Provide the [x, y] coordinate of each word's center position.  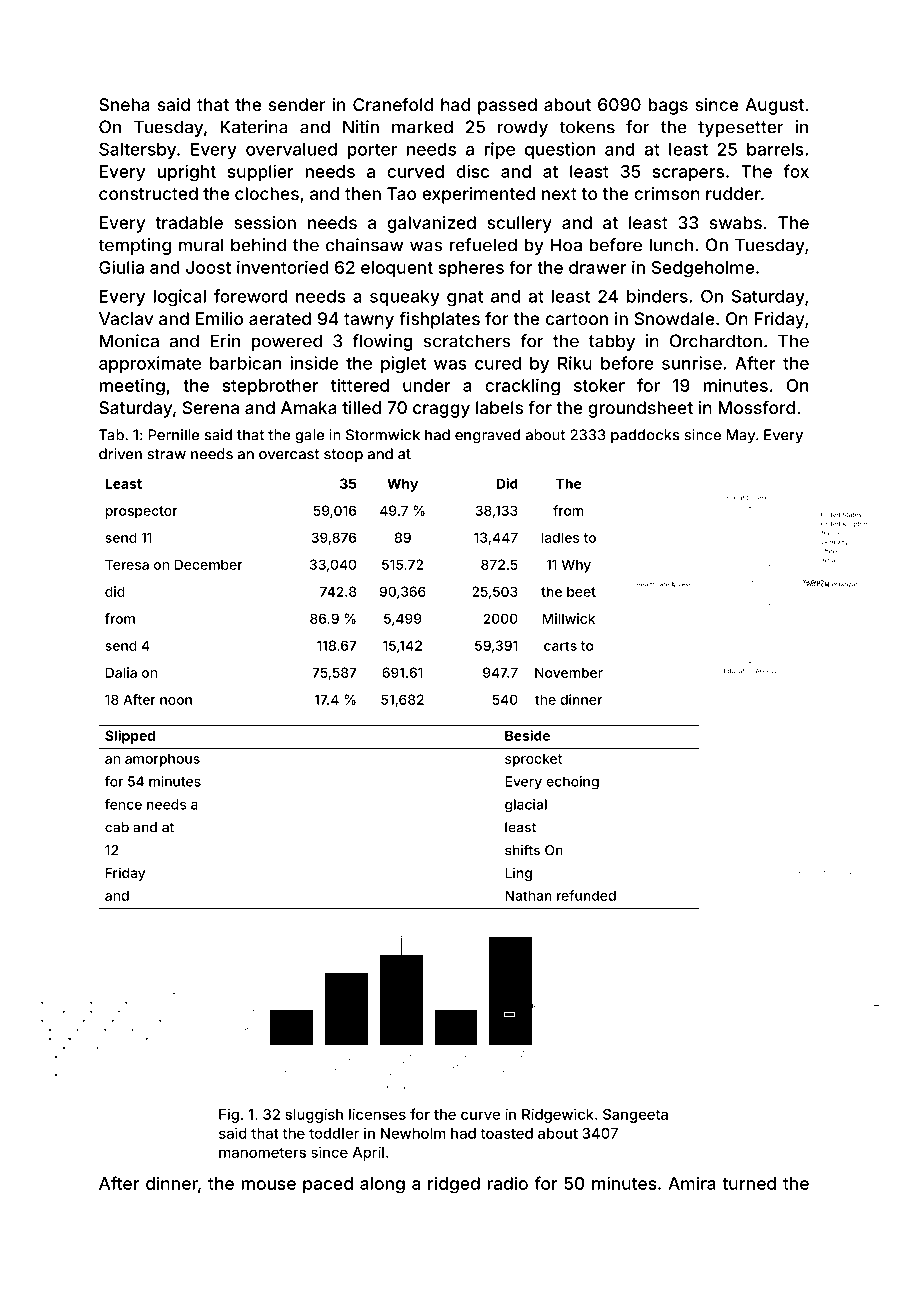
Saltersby [137, 150]
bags [668, 106]
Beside [527, 735]
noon [176, 701]
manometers [262, 1153]
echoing [572, 783]
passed [507, 106]
